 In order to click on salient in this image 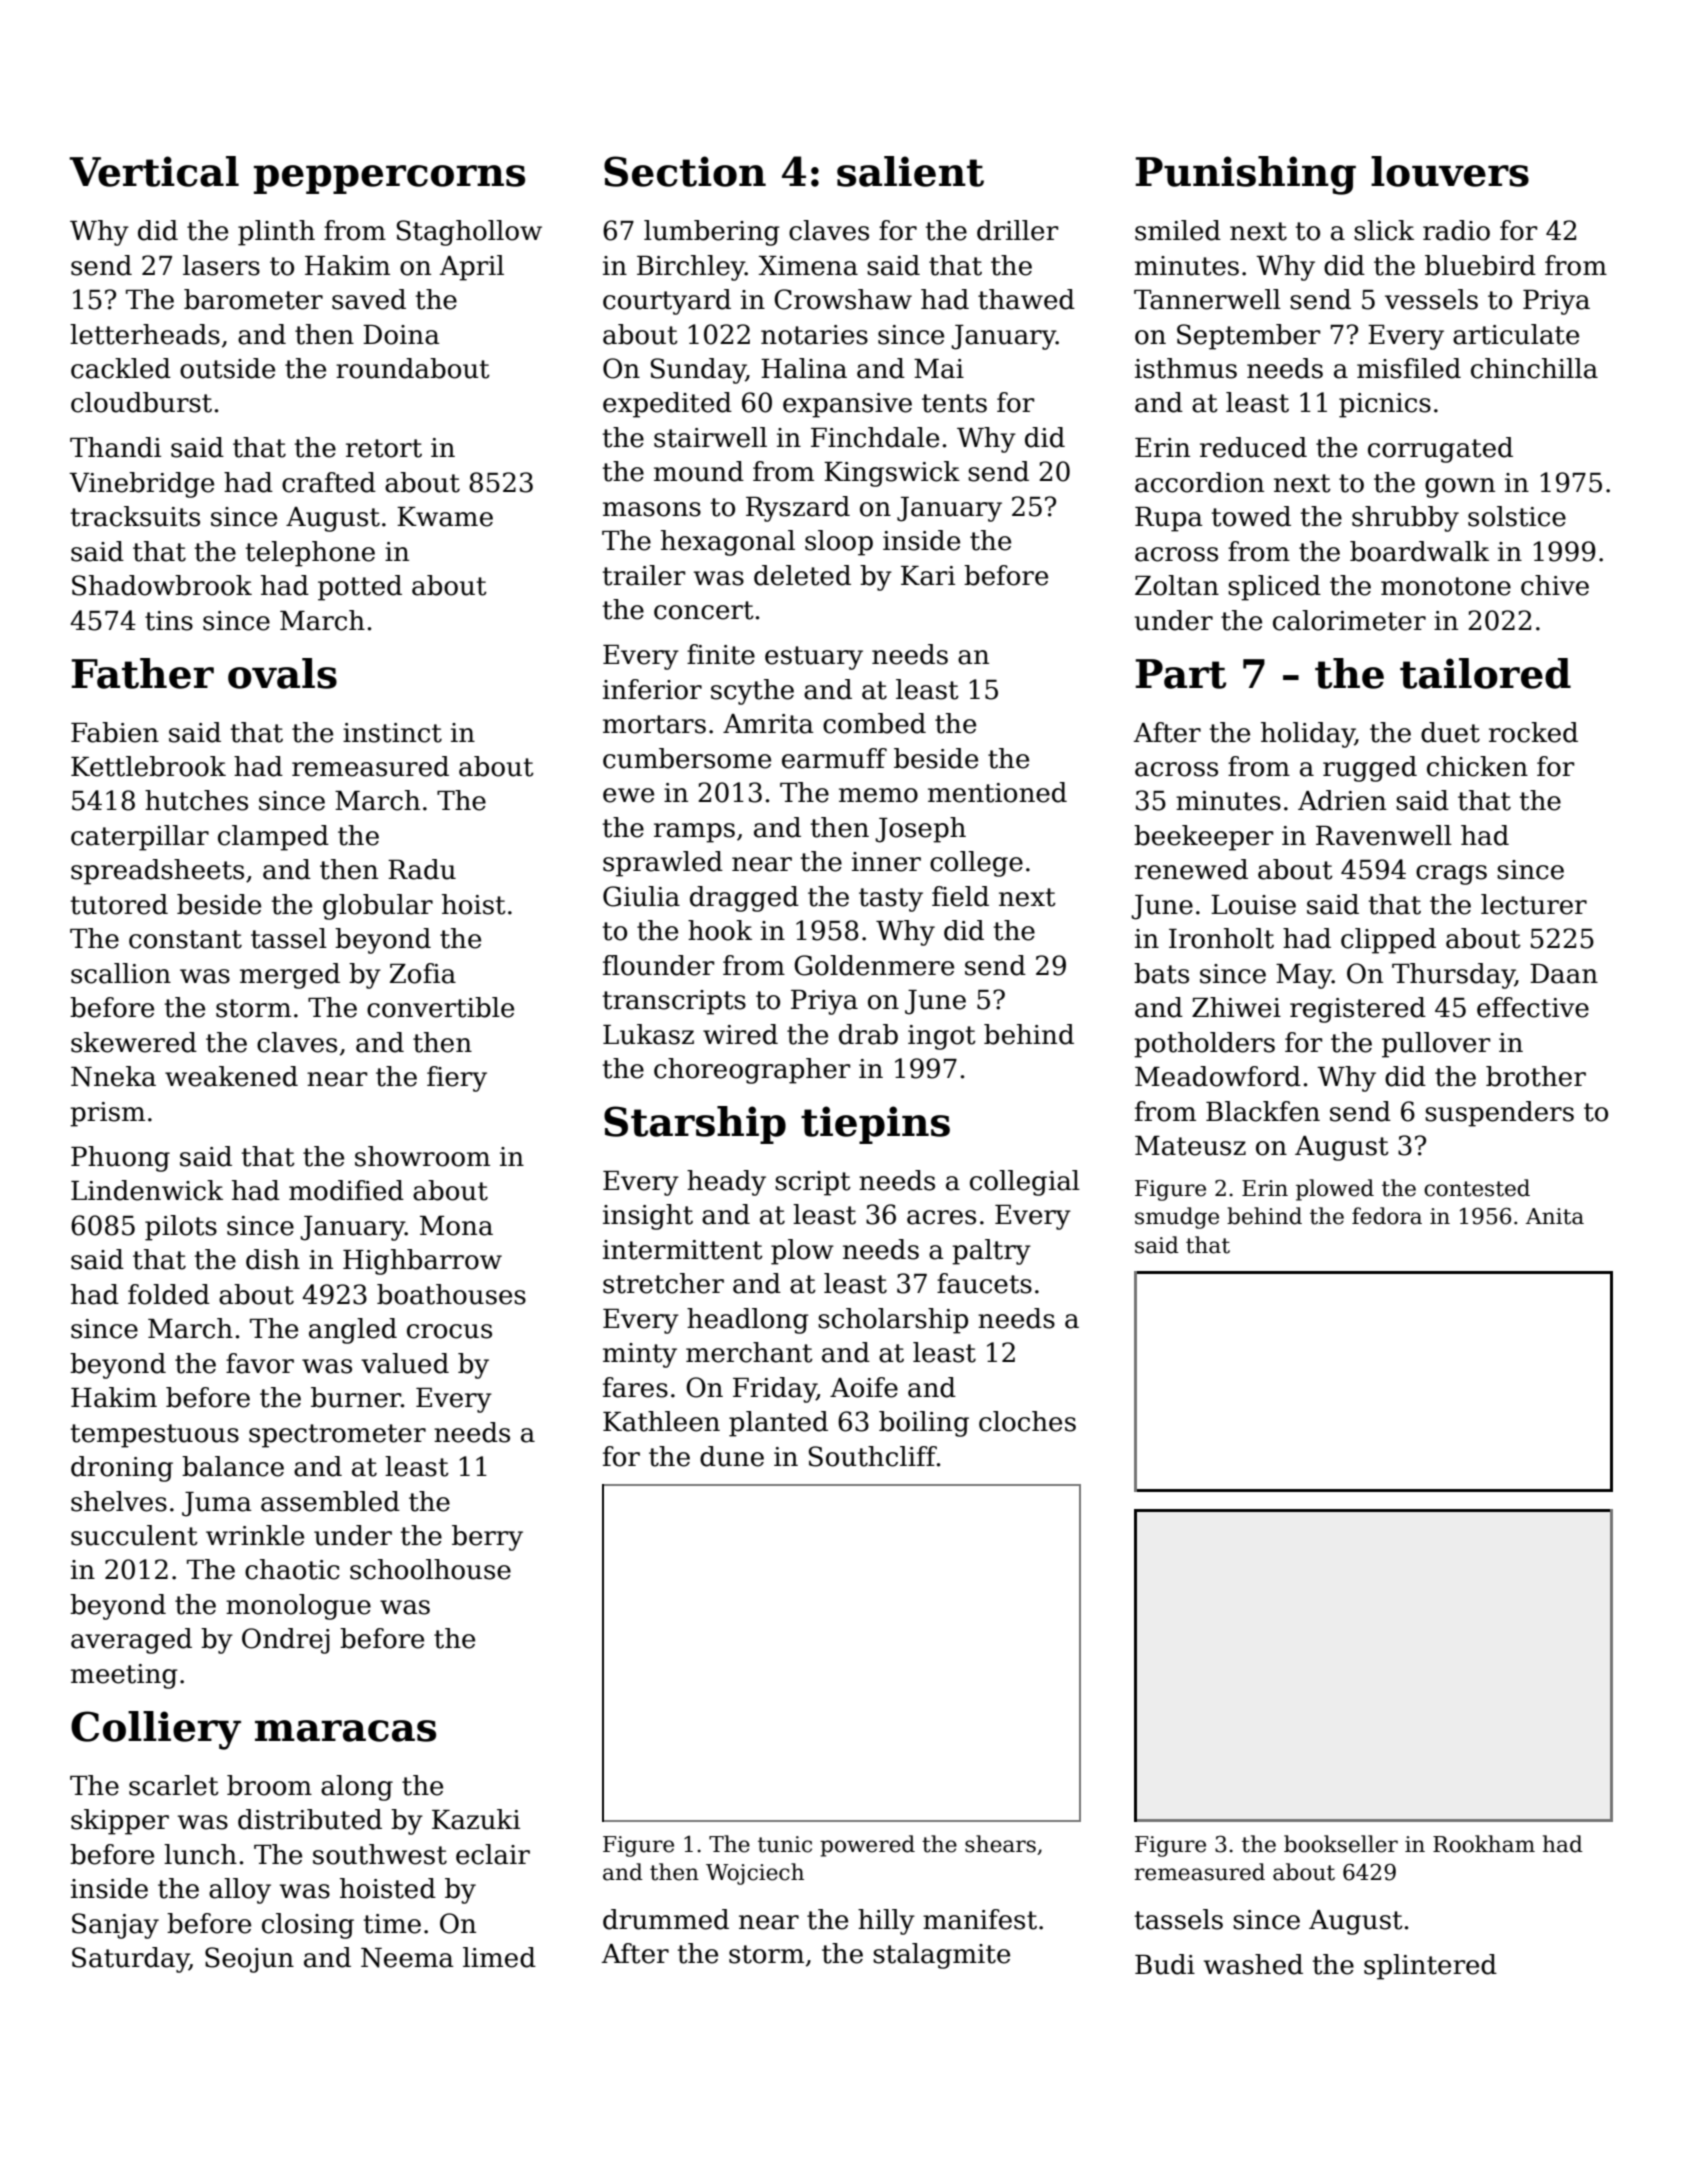, I will do `click(910, 171)`.
